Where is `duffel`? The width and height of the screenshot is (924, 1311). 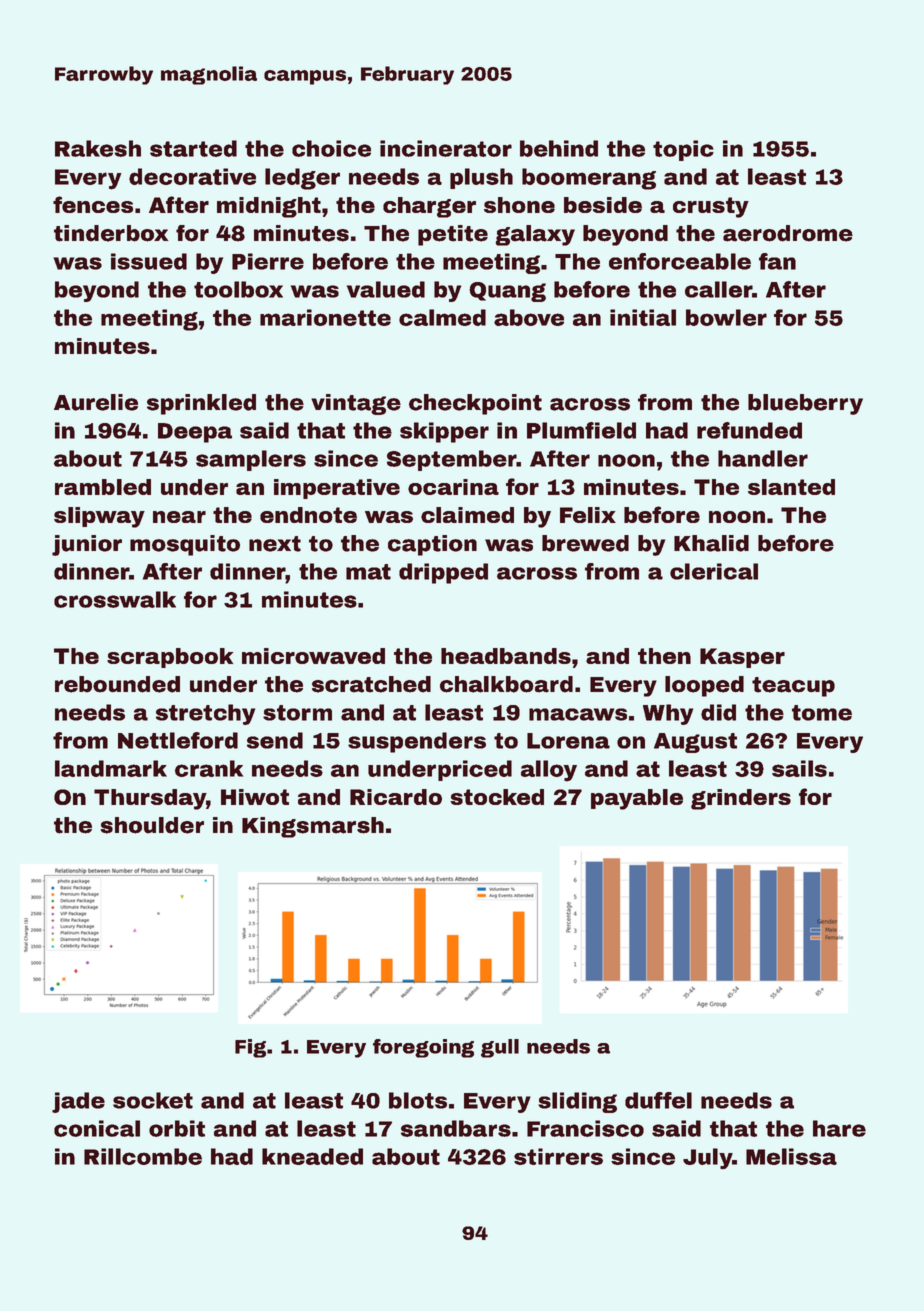
duffel is located at coordinates (658, 1100).
